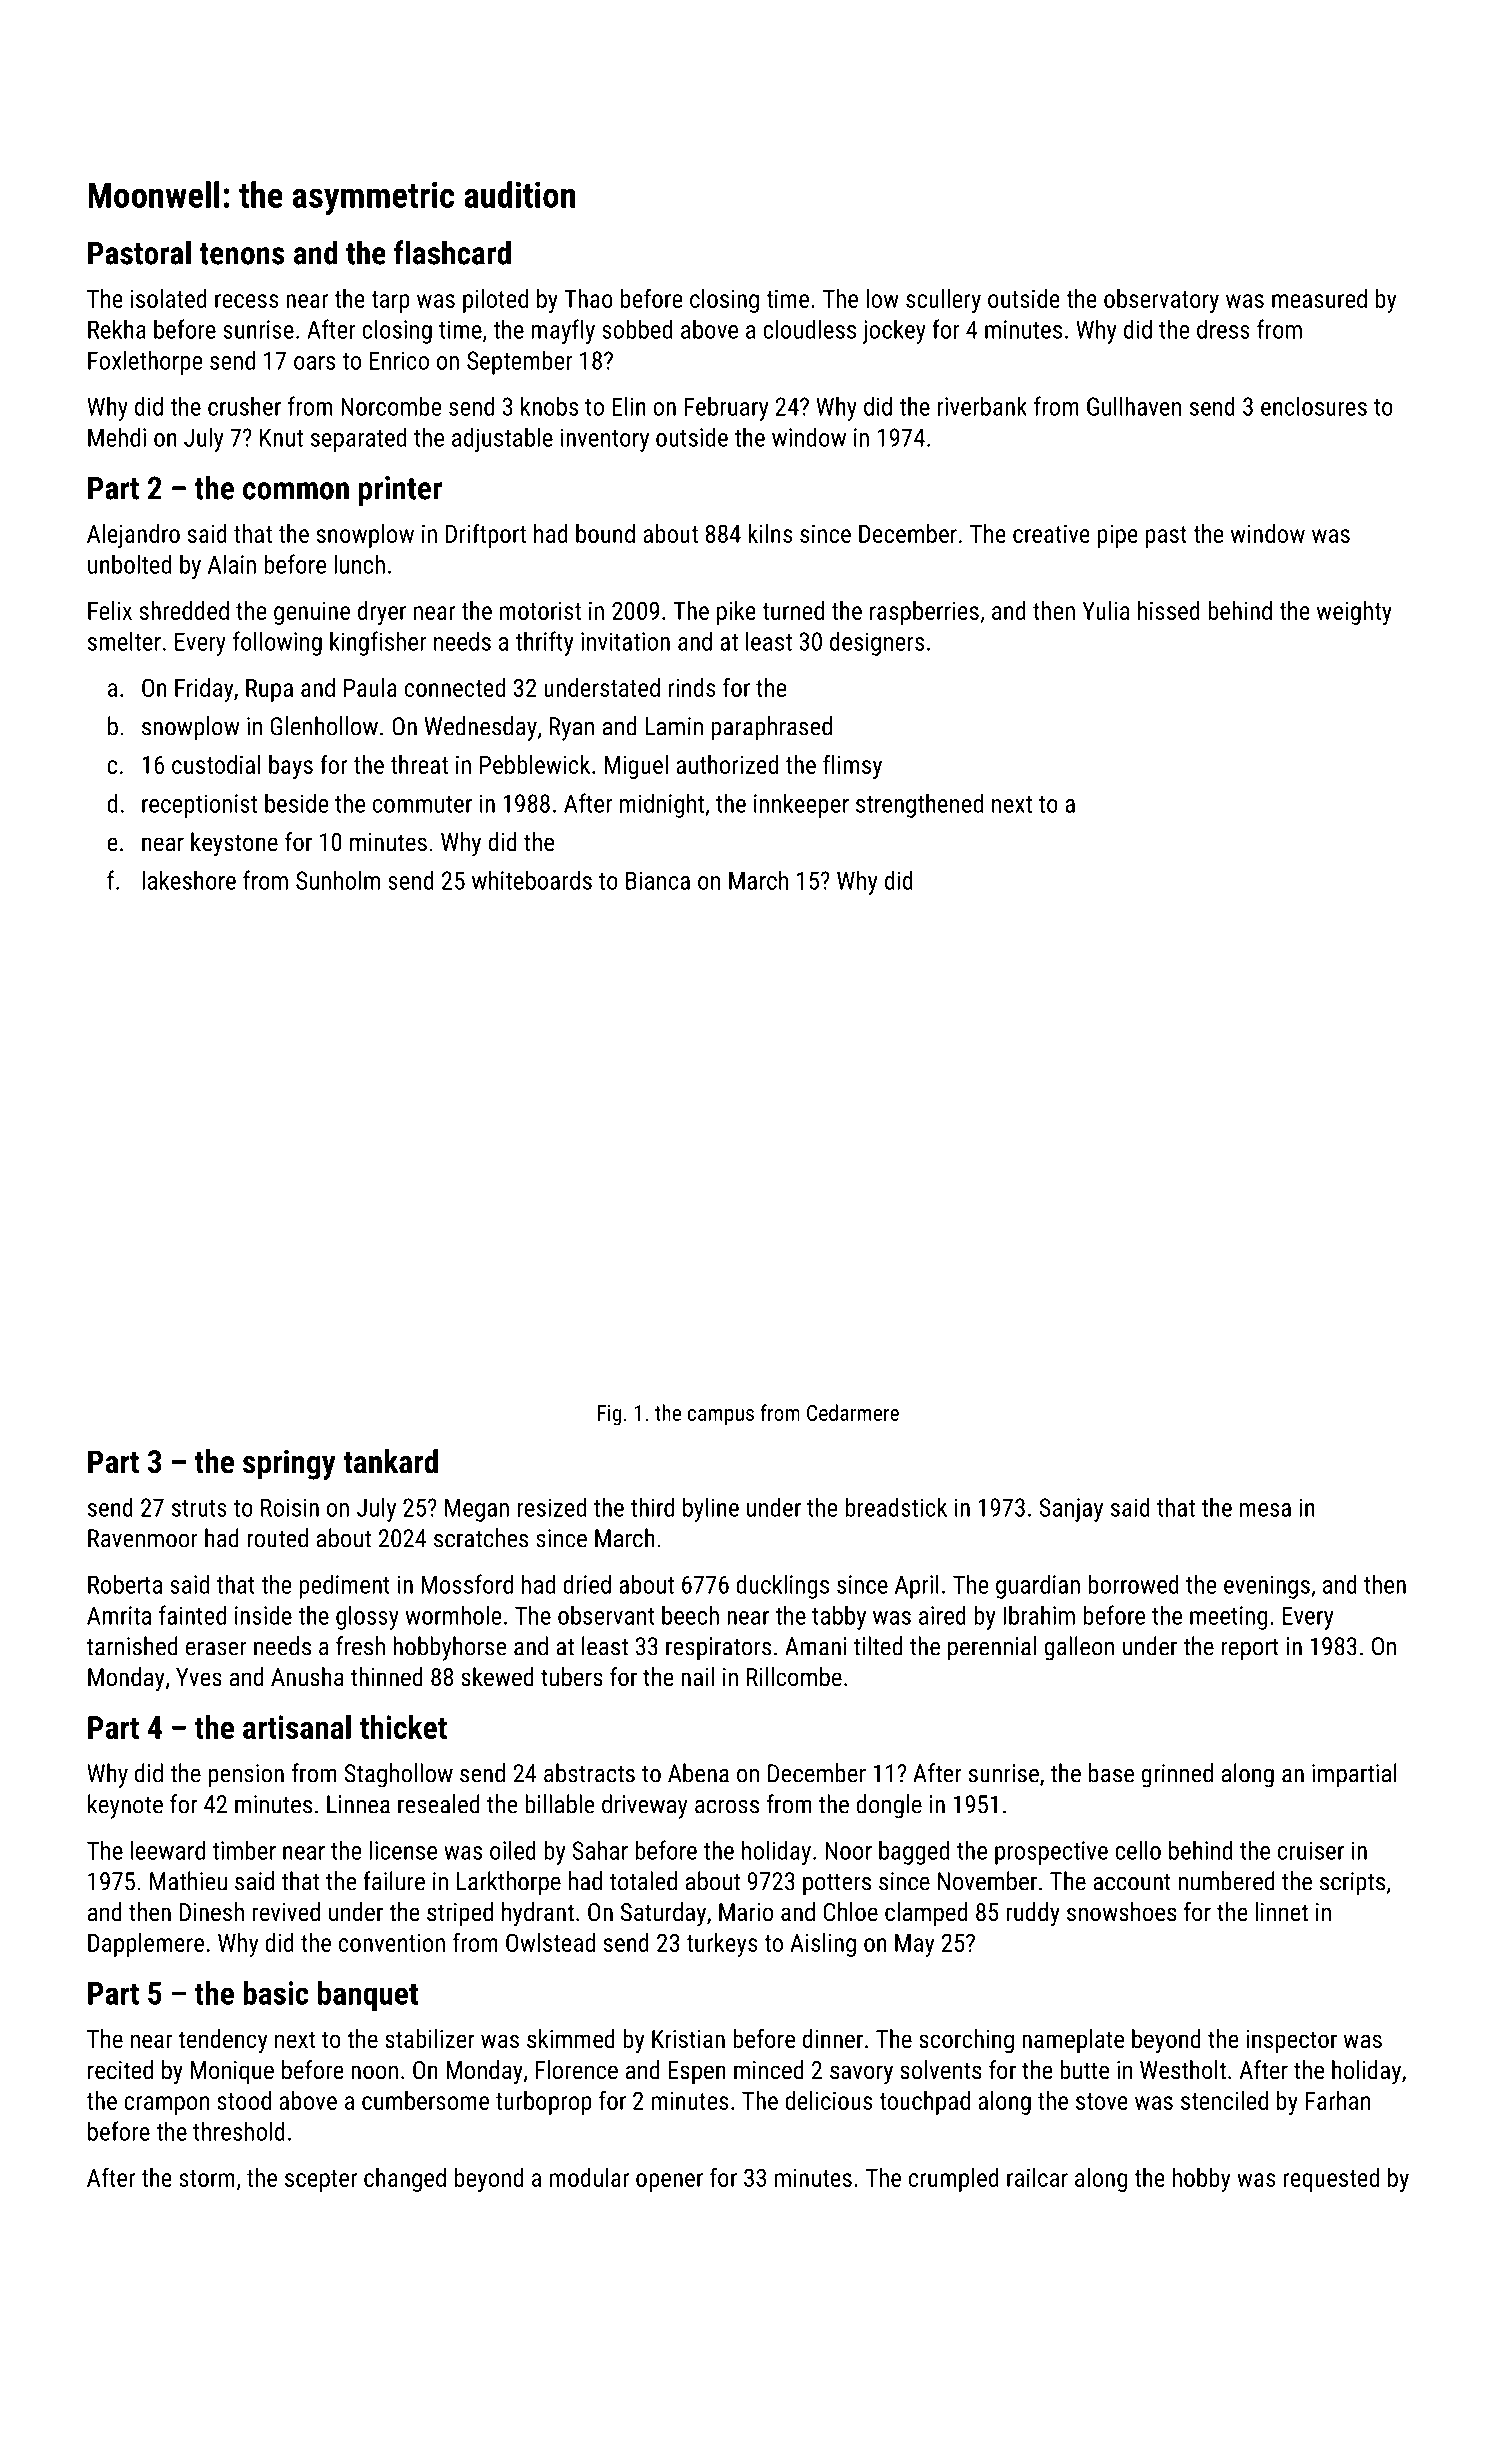 The height and width of the screenshot is (2464, 1496). Describe the element at coordinates (697, 2072) in the screenshot. I see `Espen` at that location.
